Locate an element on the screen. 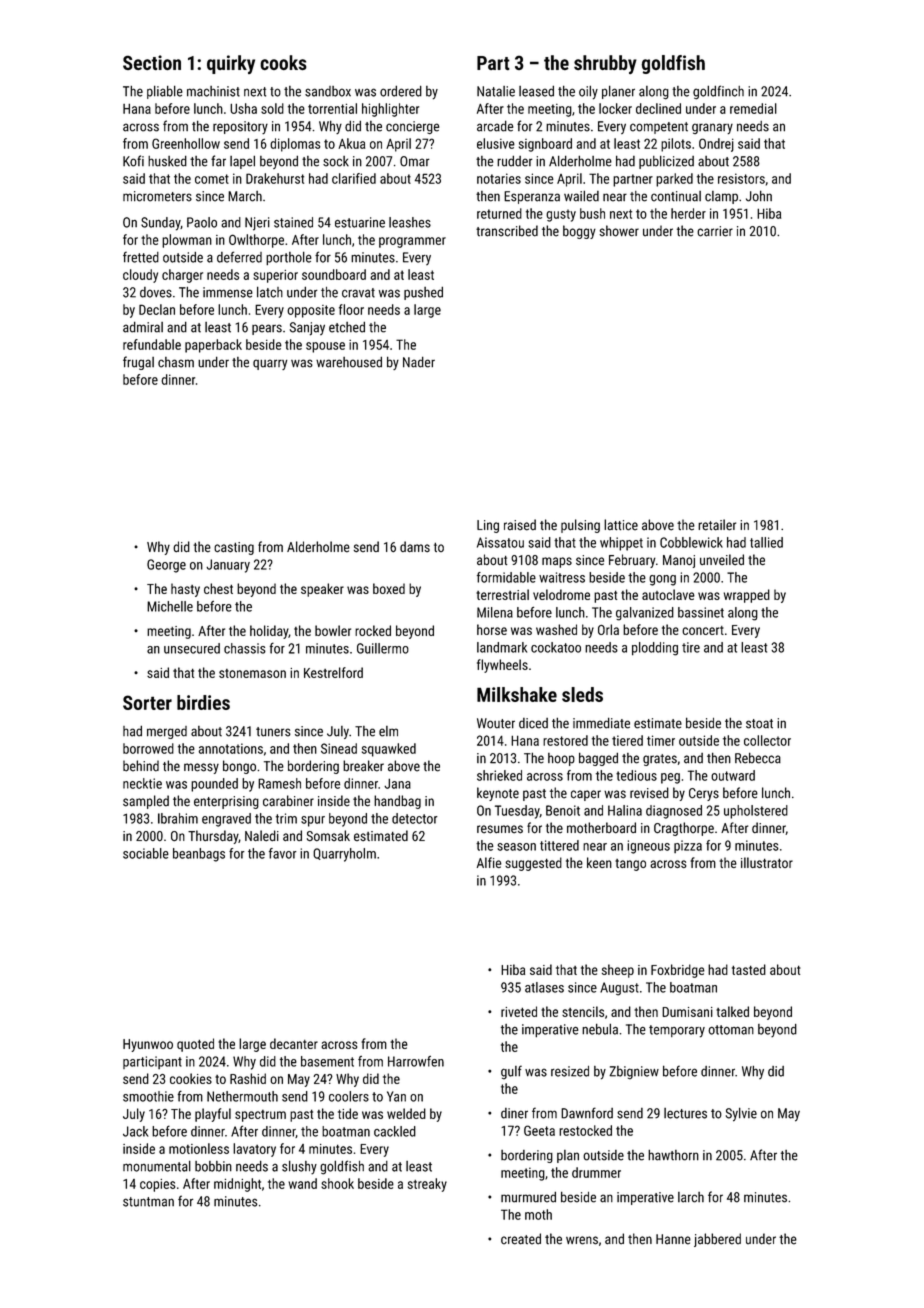 This screenshot has height=1308, width=924. Tuesday is located at coordinates (517, 812).
